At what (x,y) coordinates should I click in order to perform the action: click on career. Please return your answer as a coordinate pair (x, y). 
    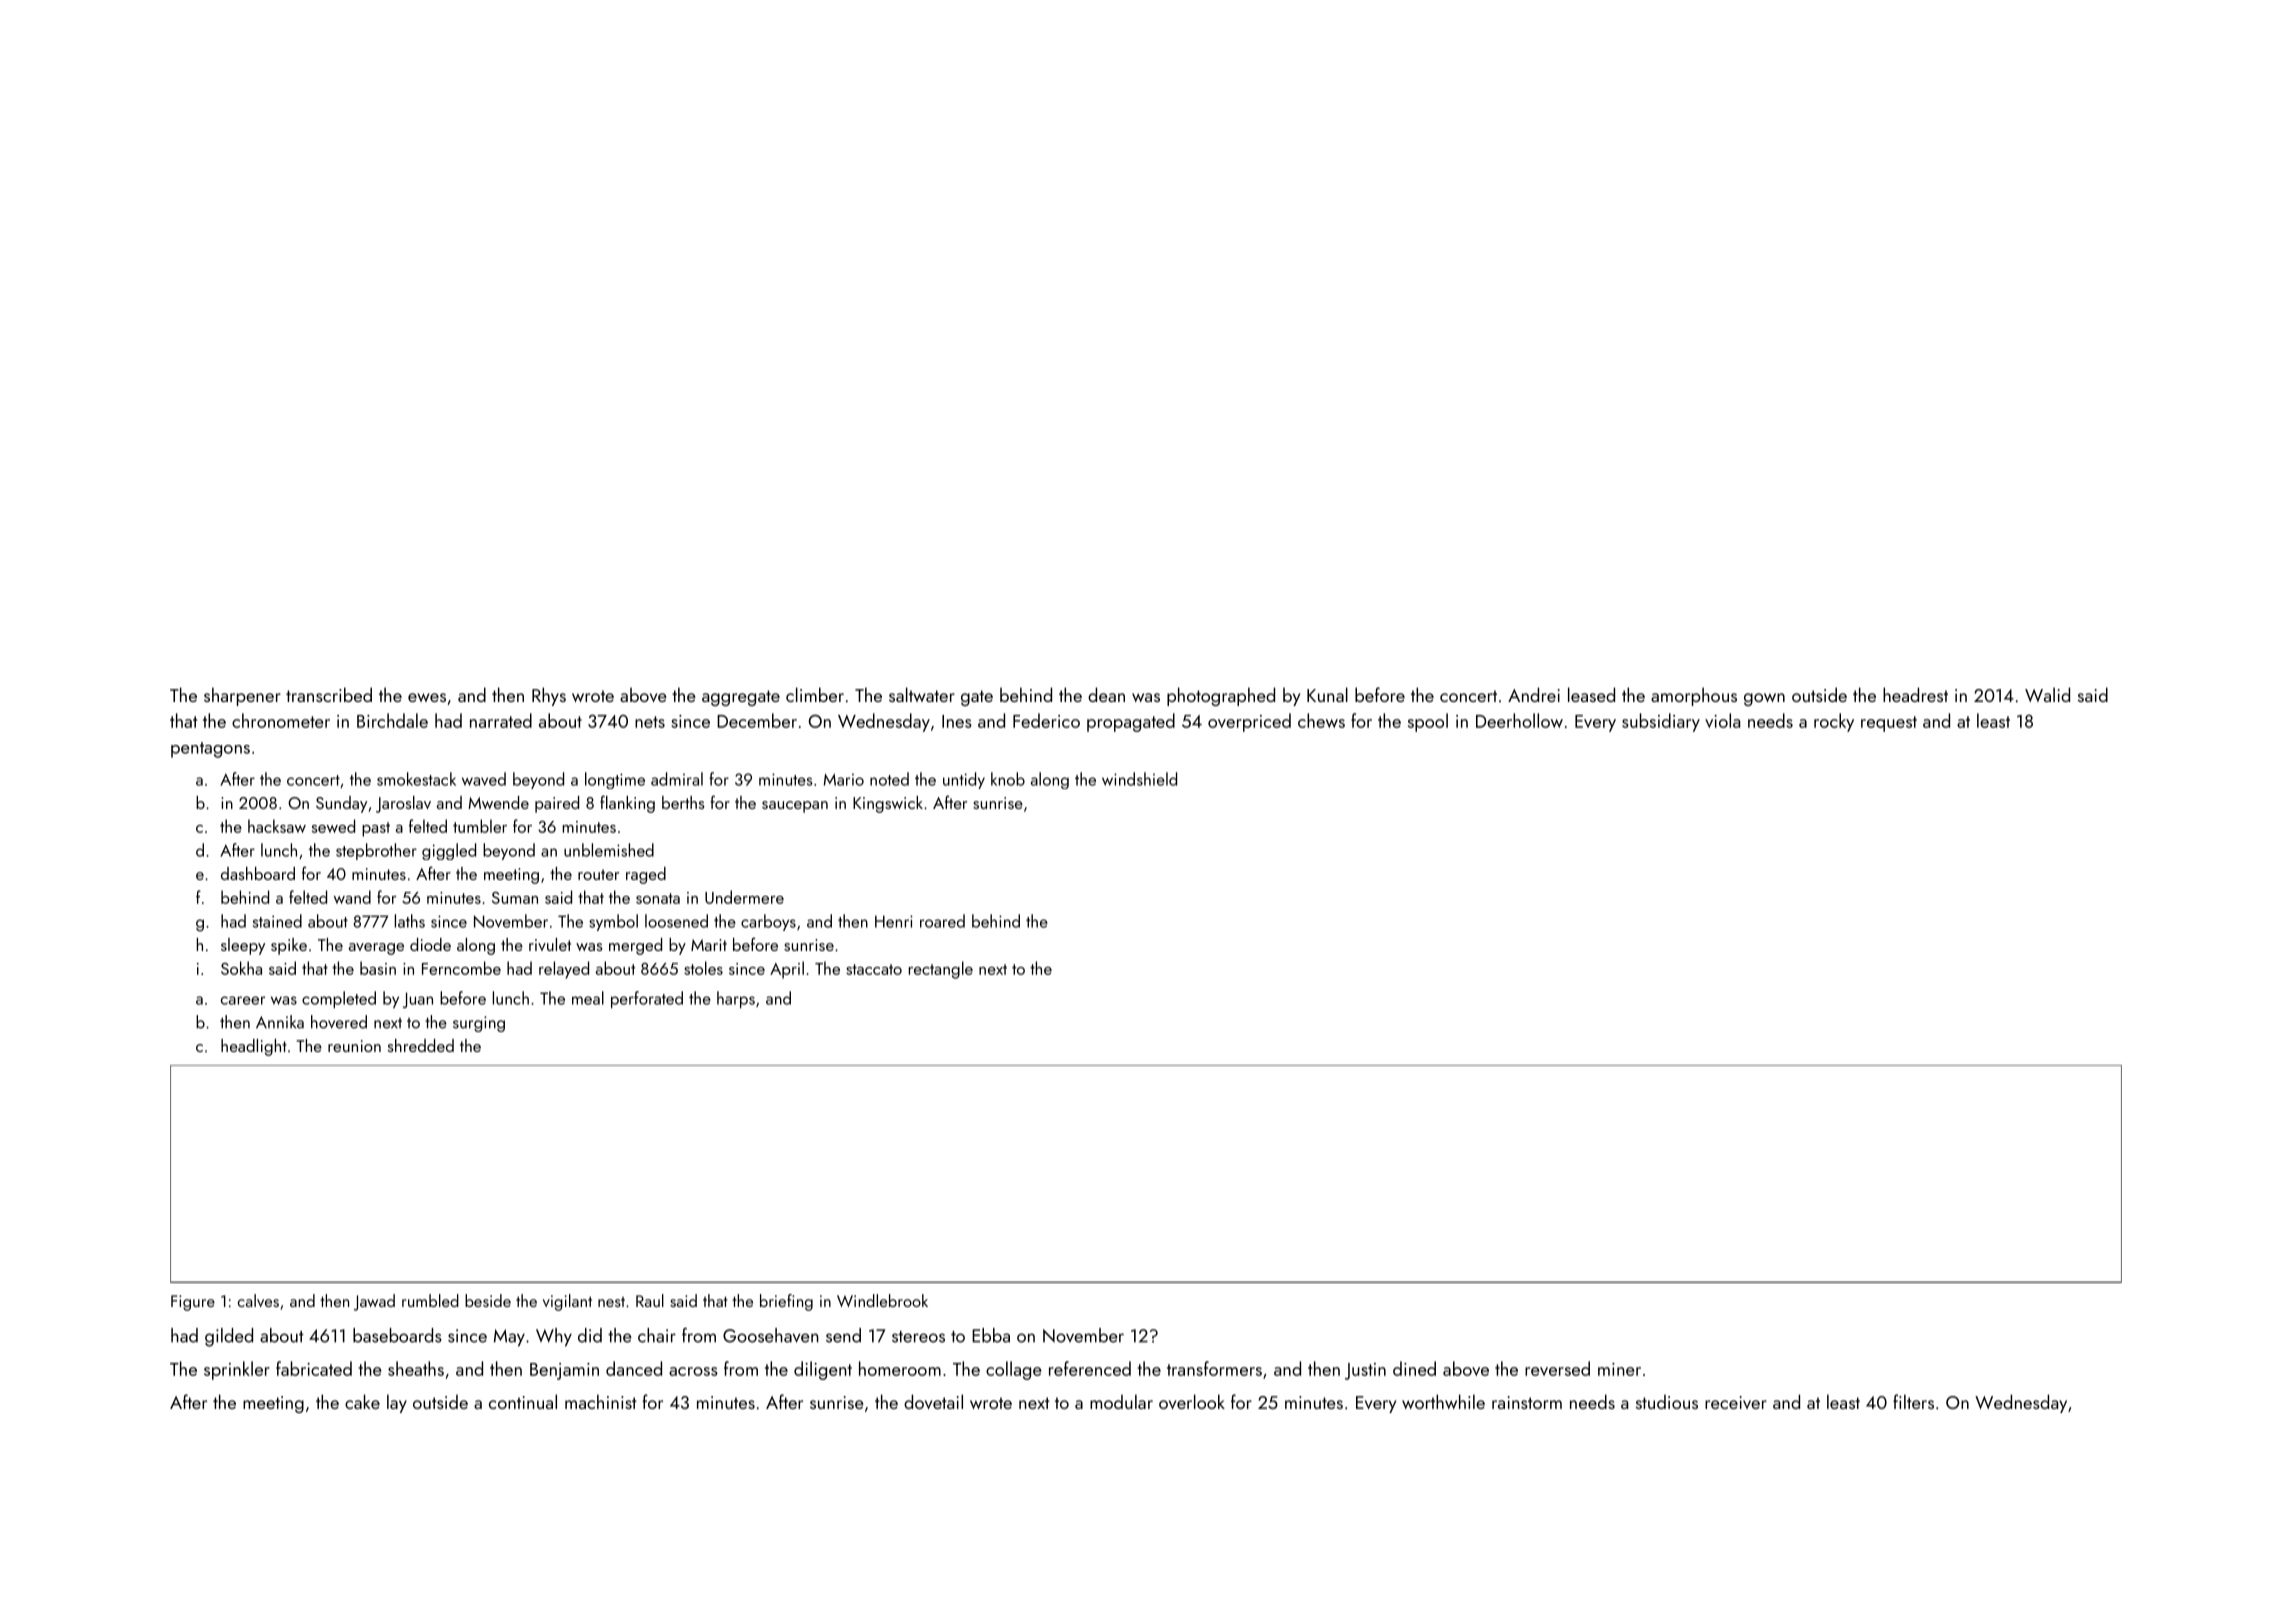
    Looking at the image, I should click on (243, 1000).
